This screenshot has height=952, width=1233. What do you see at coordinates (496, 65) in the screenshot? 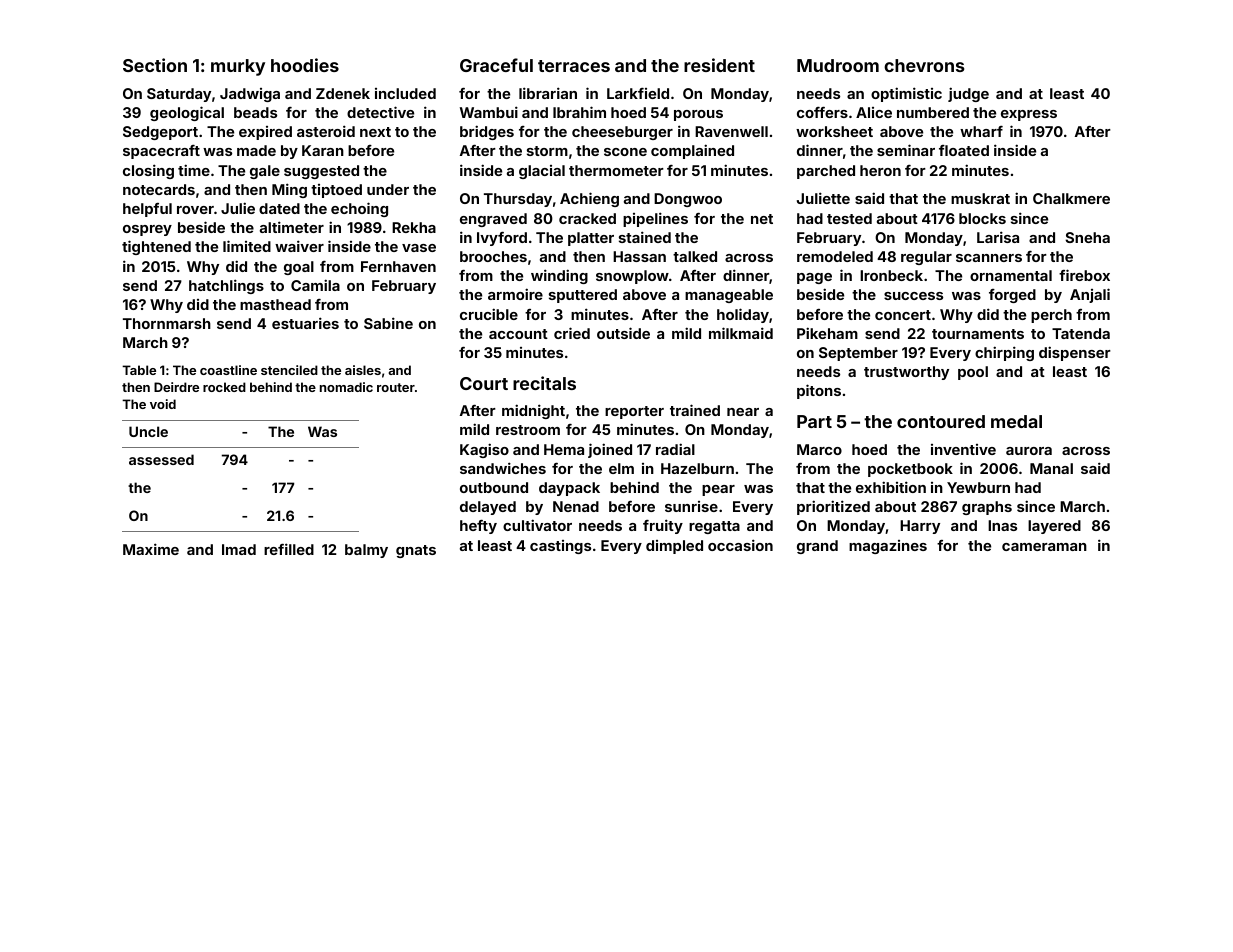
I see `Graceful` at bounding box center [496, 65].
